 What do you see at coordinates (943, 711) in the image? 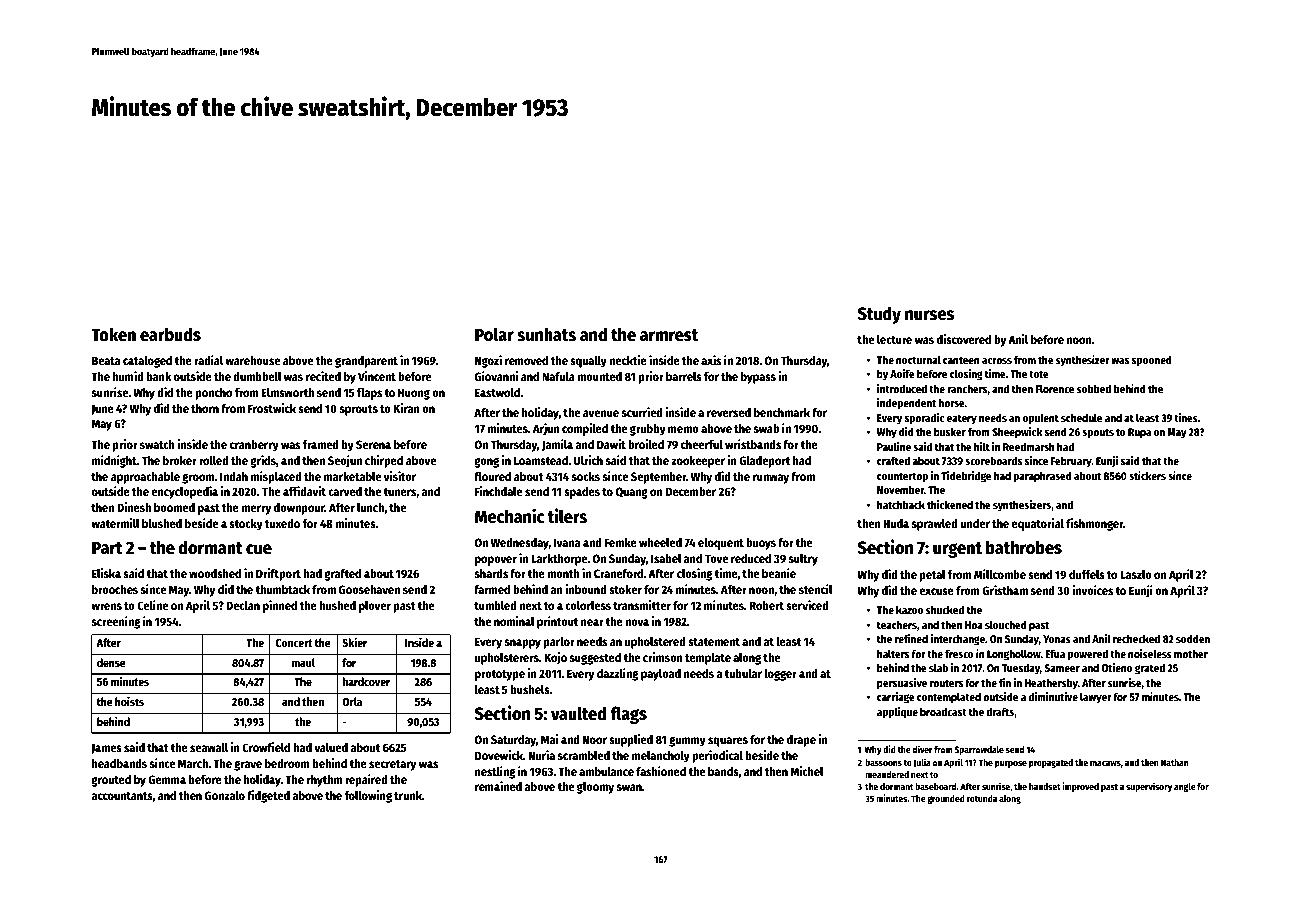
I see `broadcast` at bounding box center [943, 711].
